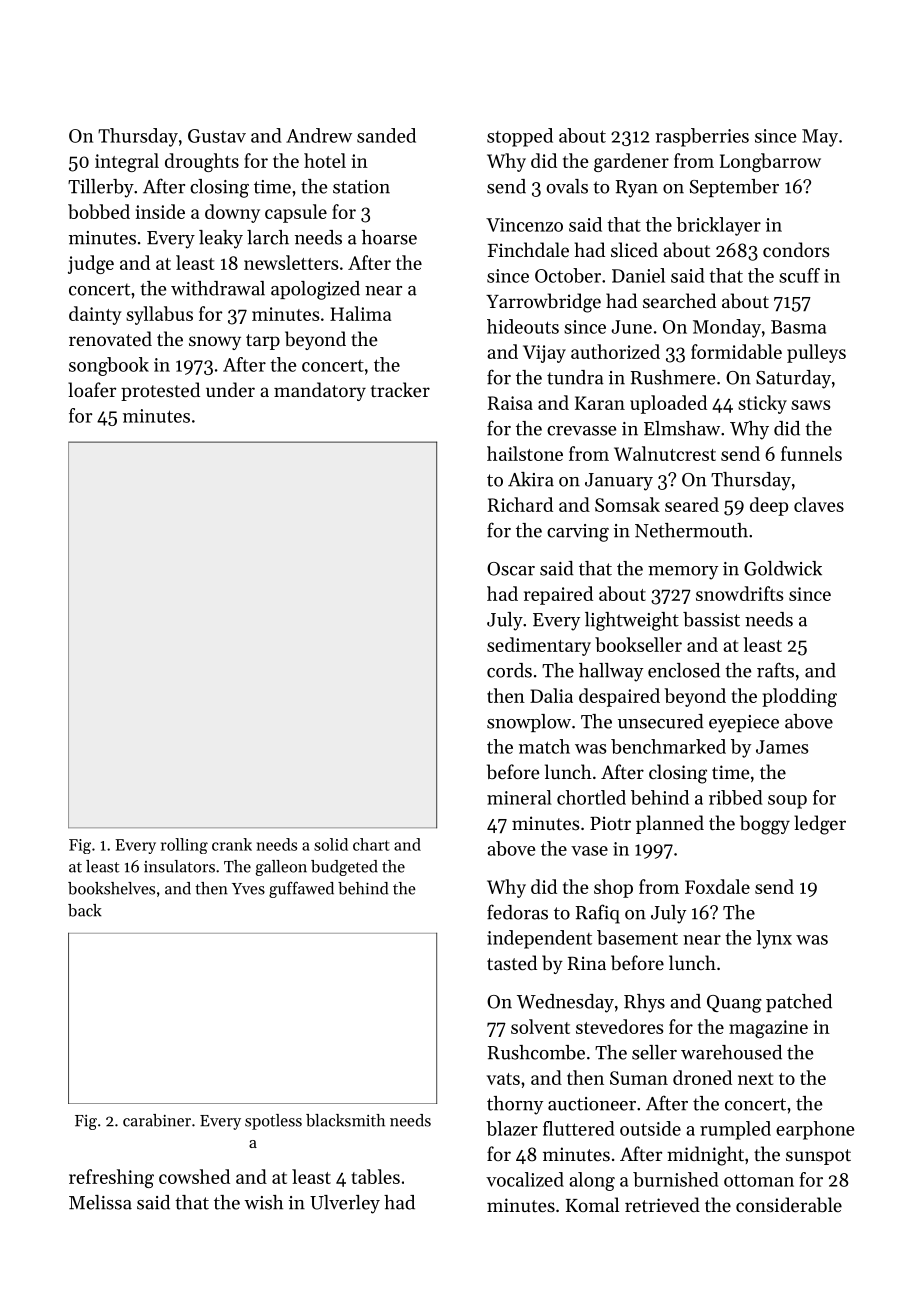 This document has width=924, height=1314. Describe the element at coordinates (194, 1176) in the document. I see `cowshed` at that location.
